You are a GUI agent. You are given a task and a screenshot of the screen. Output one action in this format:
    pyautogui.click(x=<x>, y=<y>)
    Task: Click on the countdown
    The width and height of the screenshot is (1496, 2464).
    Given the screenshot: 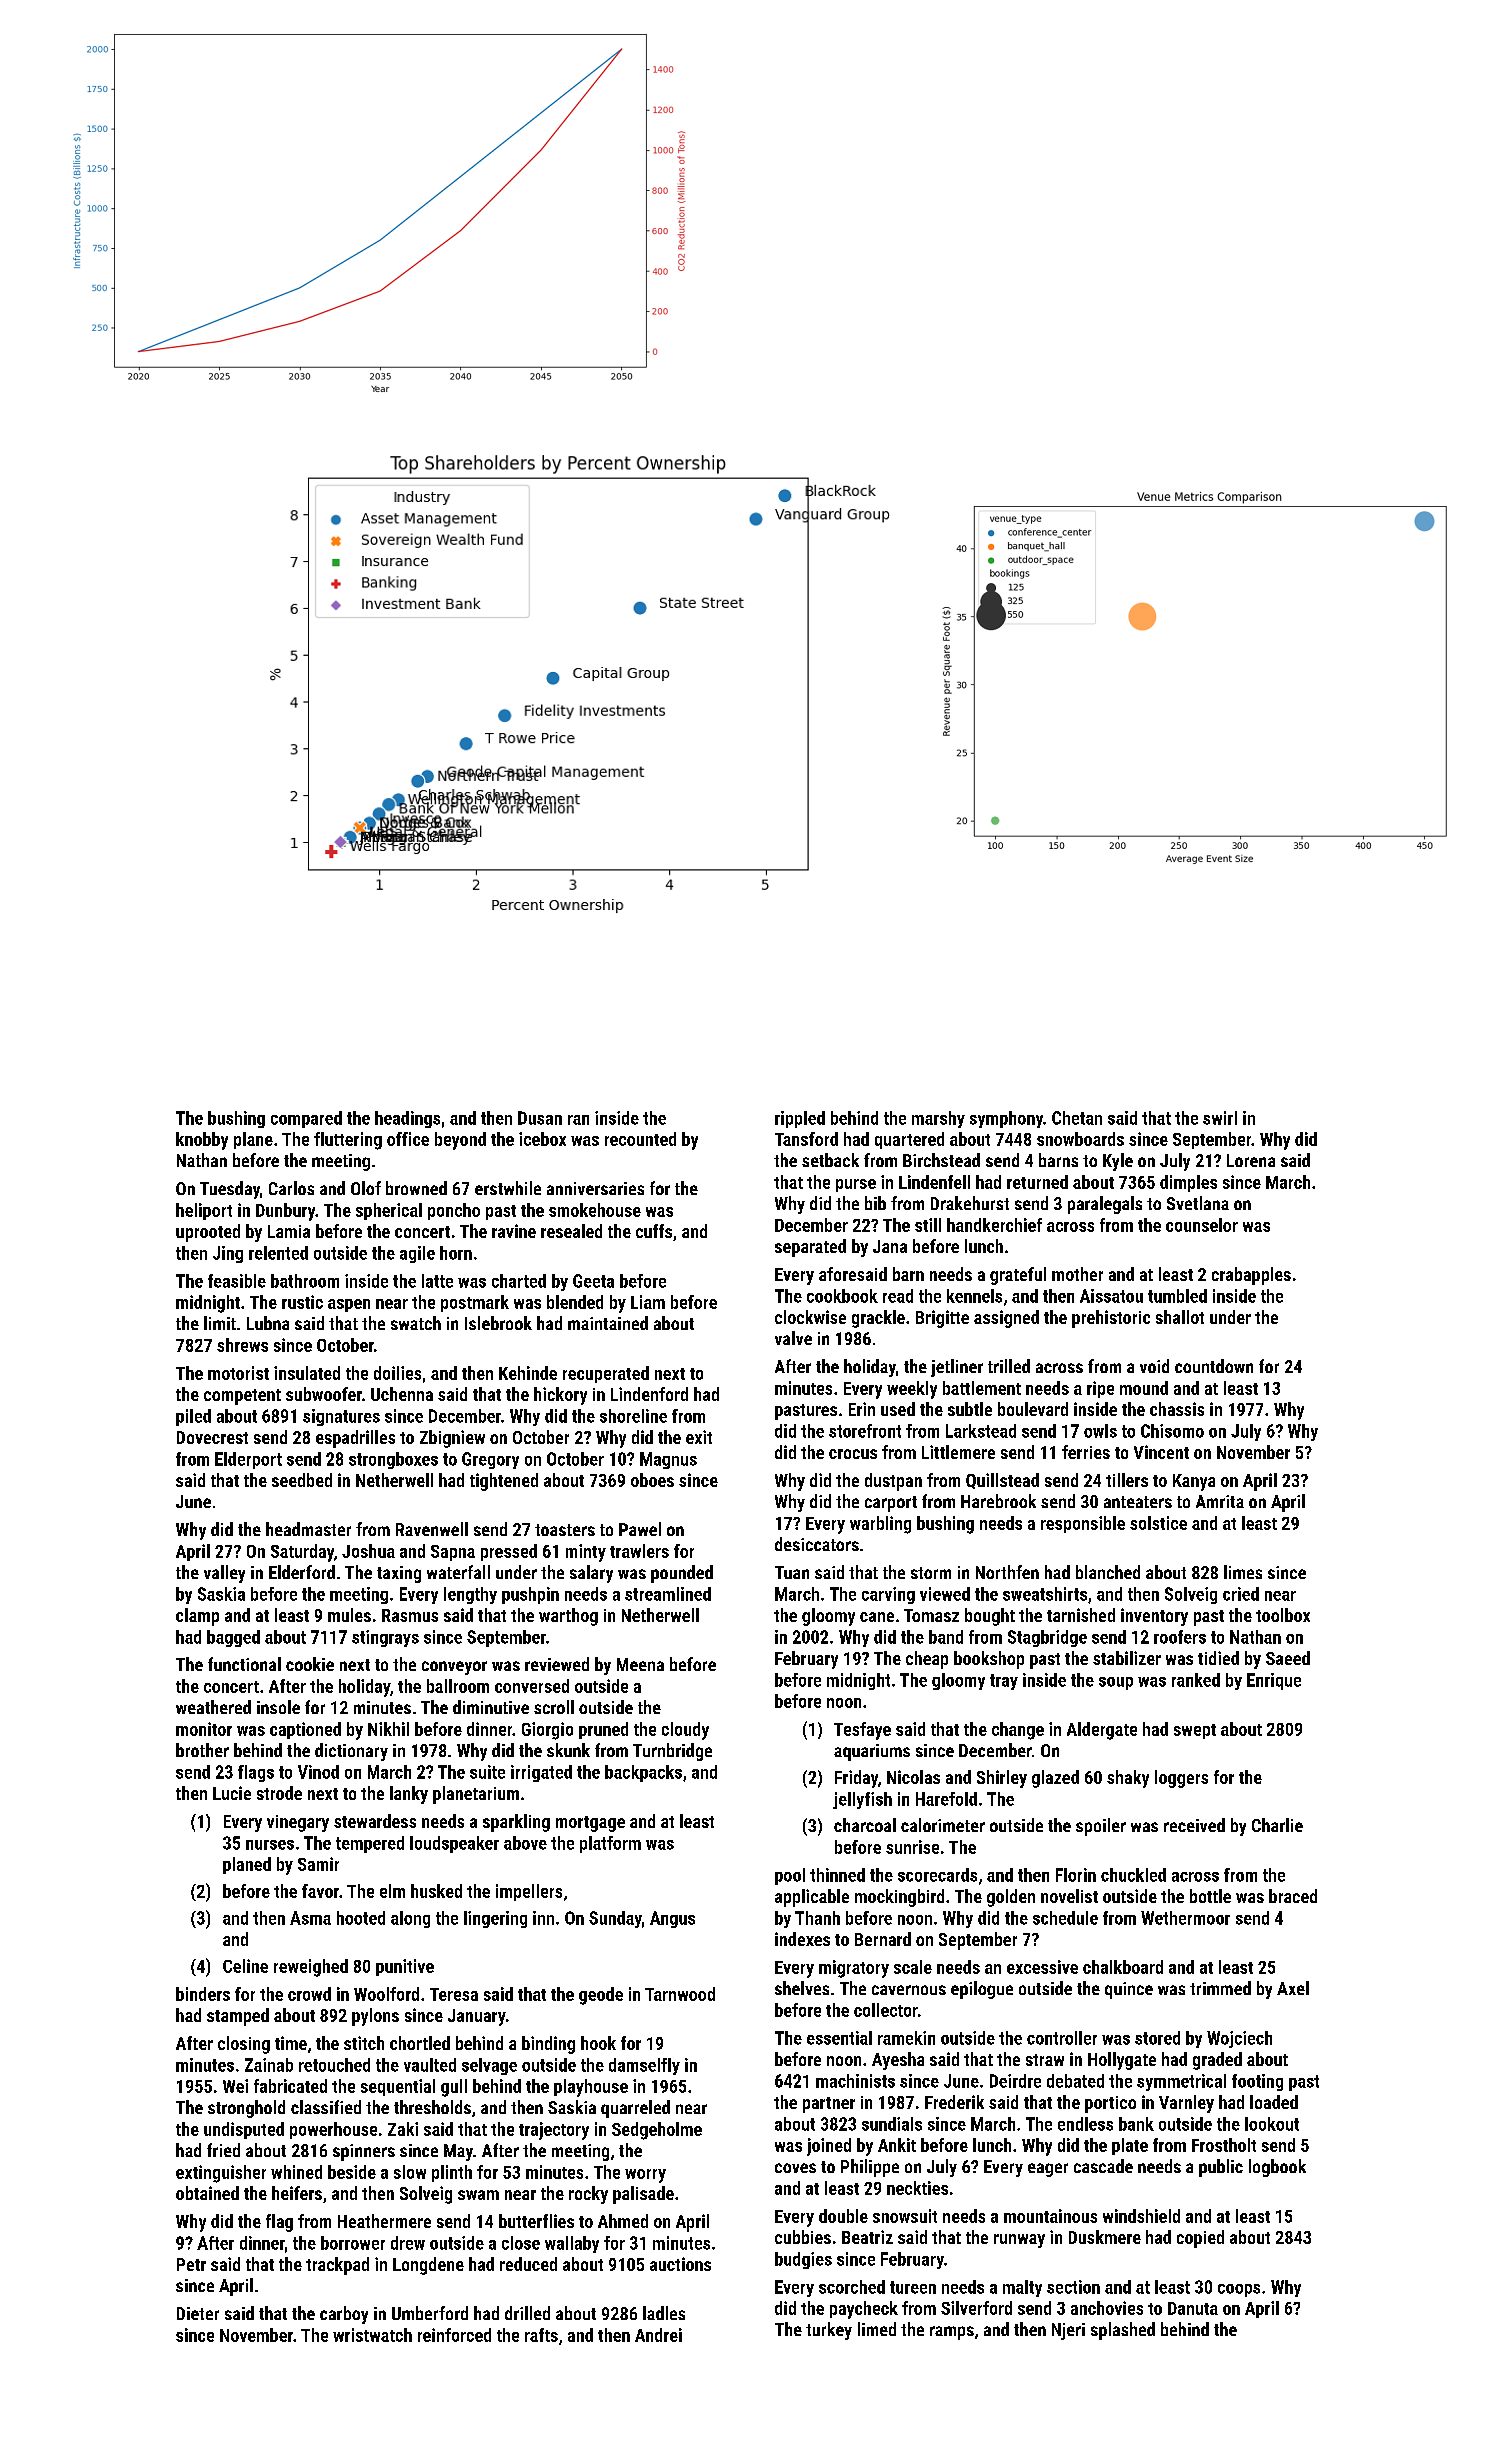 What is the action you would take?
    pyautogui.click(x=1214, y=1366)
